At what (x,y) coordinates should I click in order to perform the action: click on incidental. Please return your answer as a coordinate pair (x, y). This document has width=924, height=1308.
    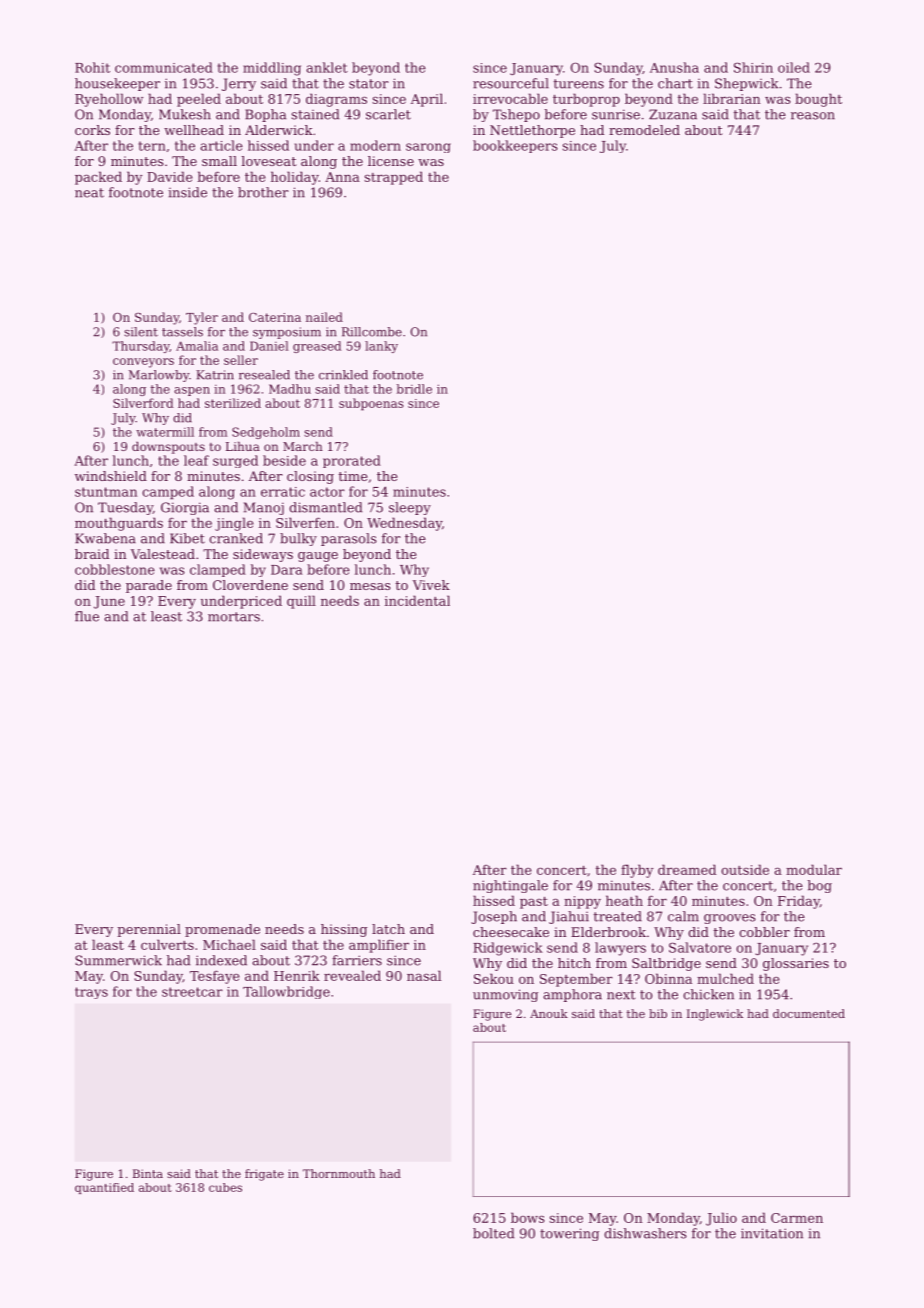
    Looking at the image, I should click on (417, 600).
